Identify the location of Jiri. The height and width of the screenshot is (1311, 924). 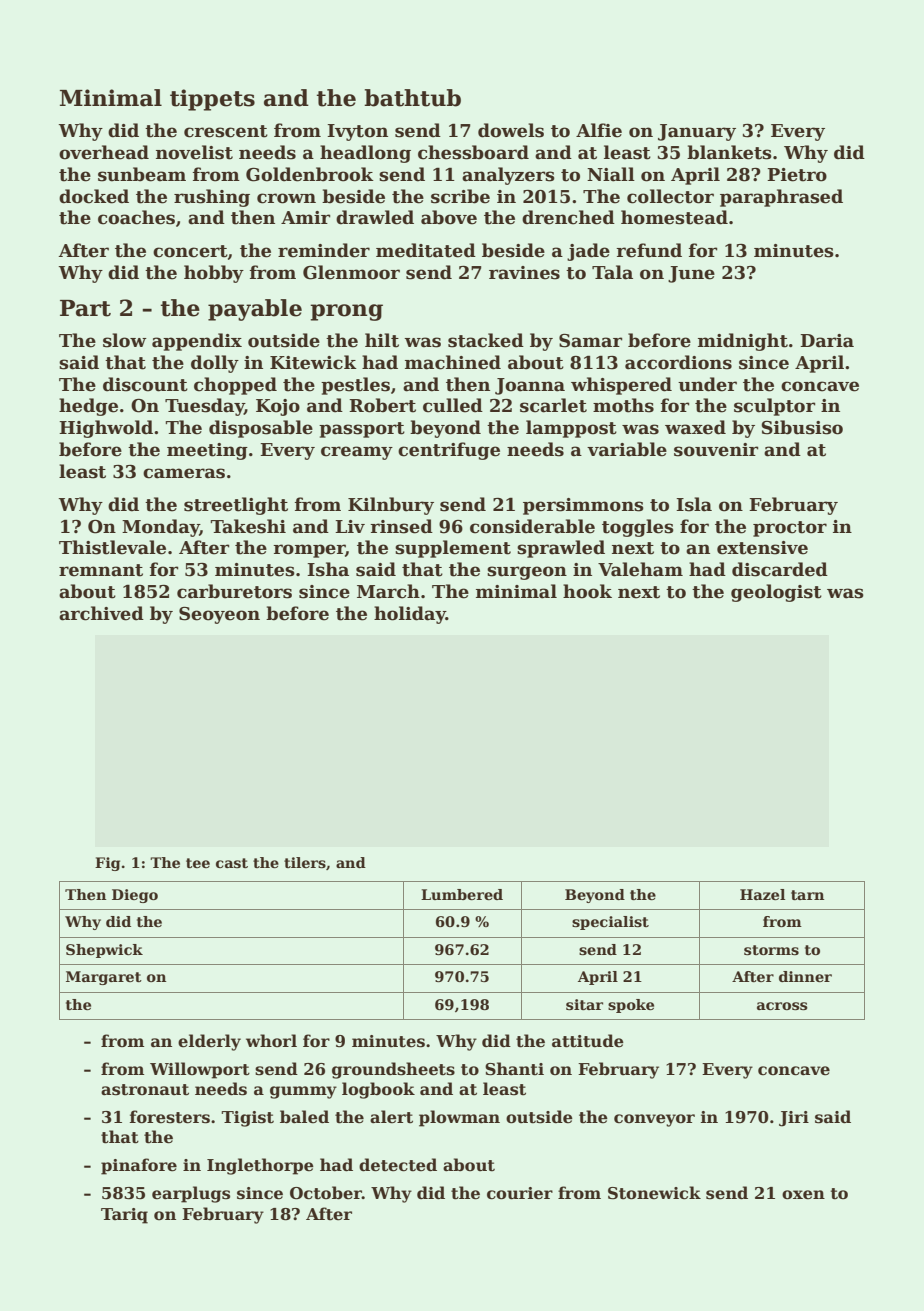
(794, 1119).
